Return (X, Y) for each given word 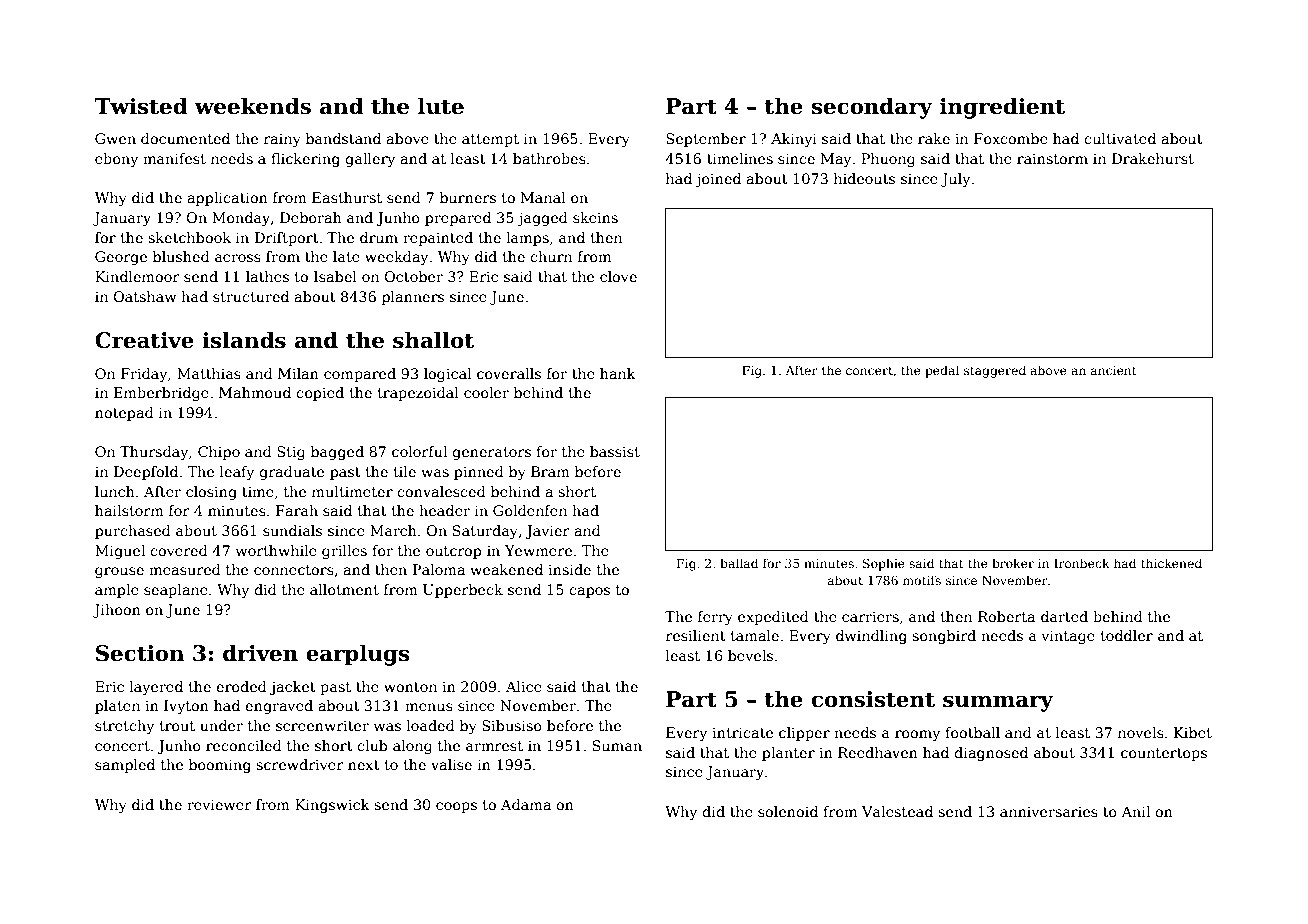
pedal (942, 371)
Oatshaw (144, 296)
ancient (1114, 370)
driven (260, 653)
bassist (615, 451)
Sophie (884, 564)
